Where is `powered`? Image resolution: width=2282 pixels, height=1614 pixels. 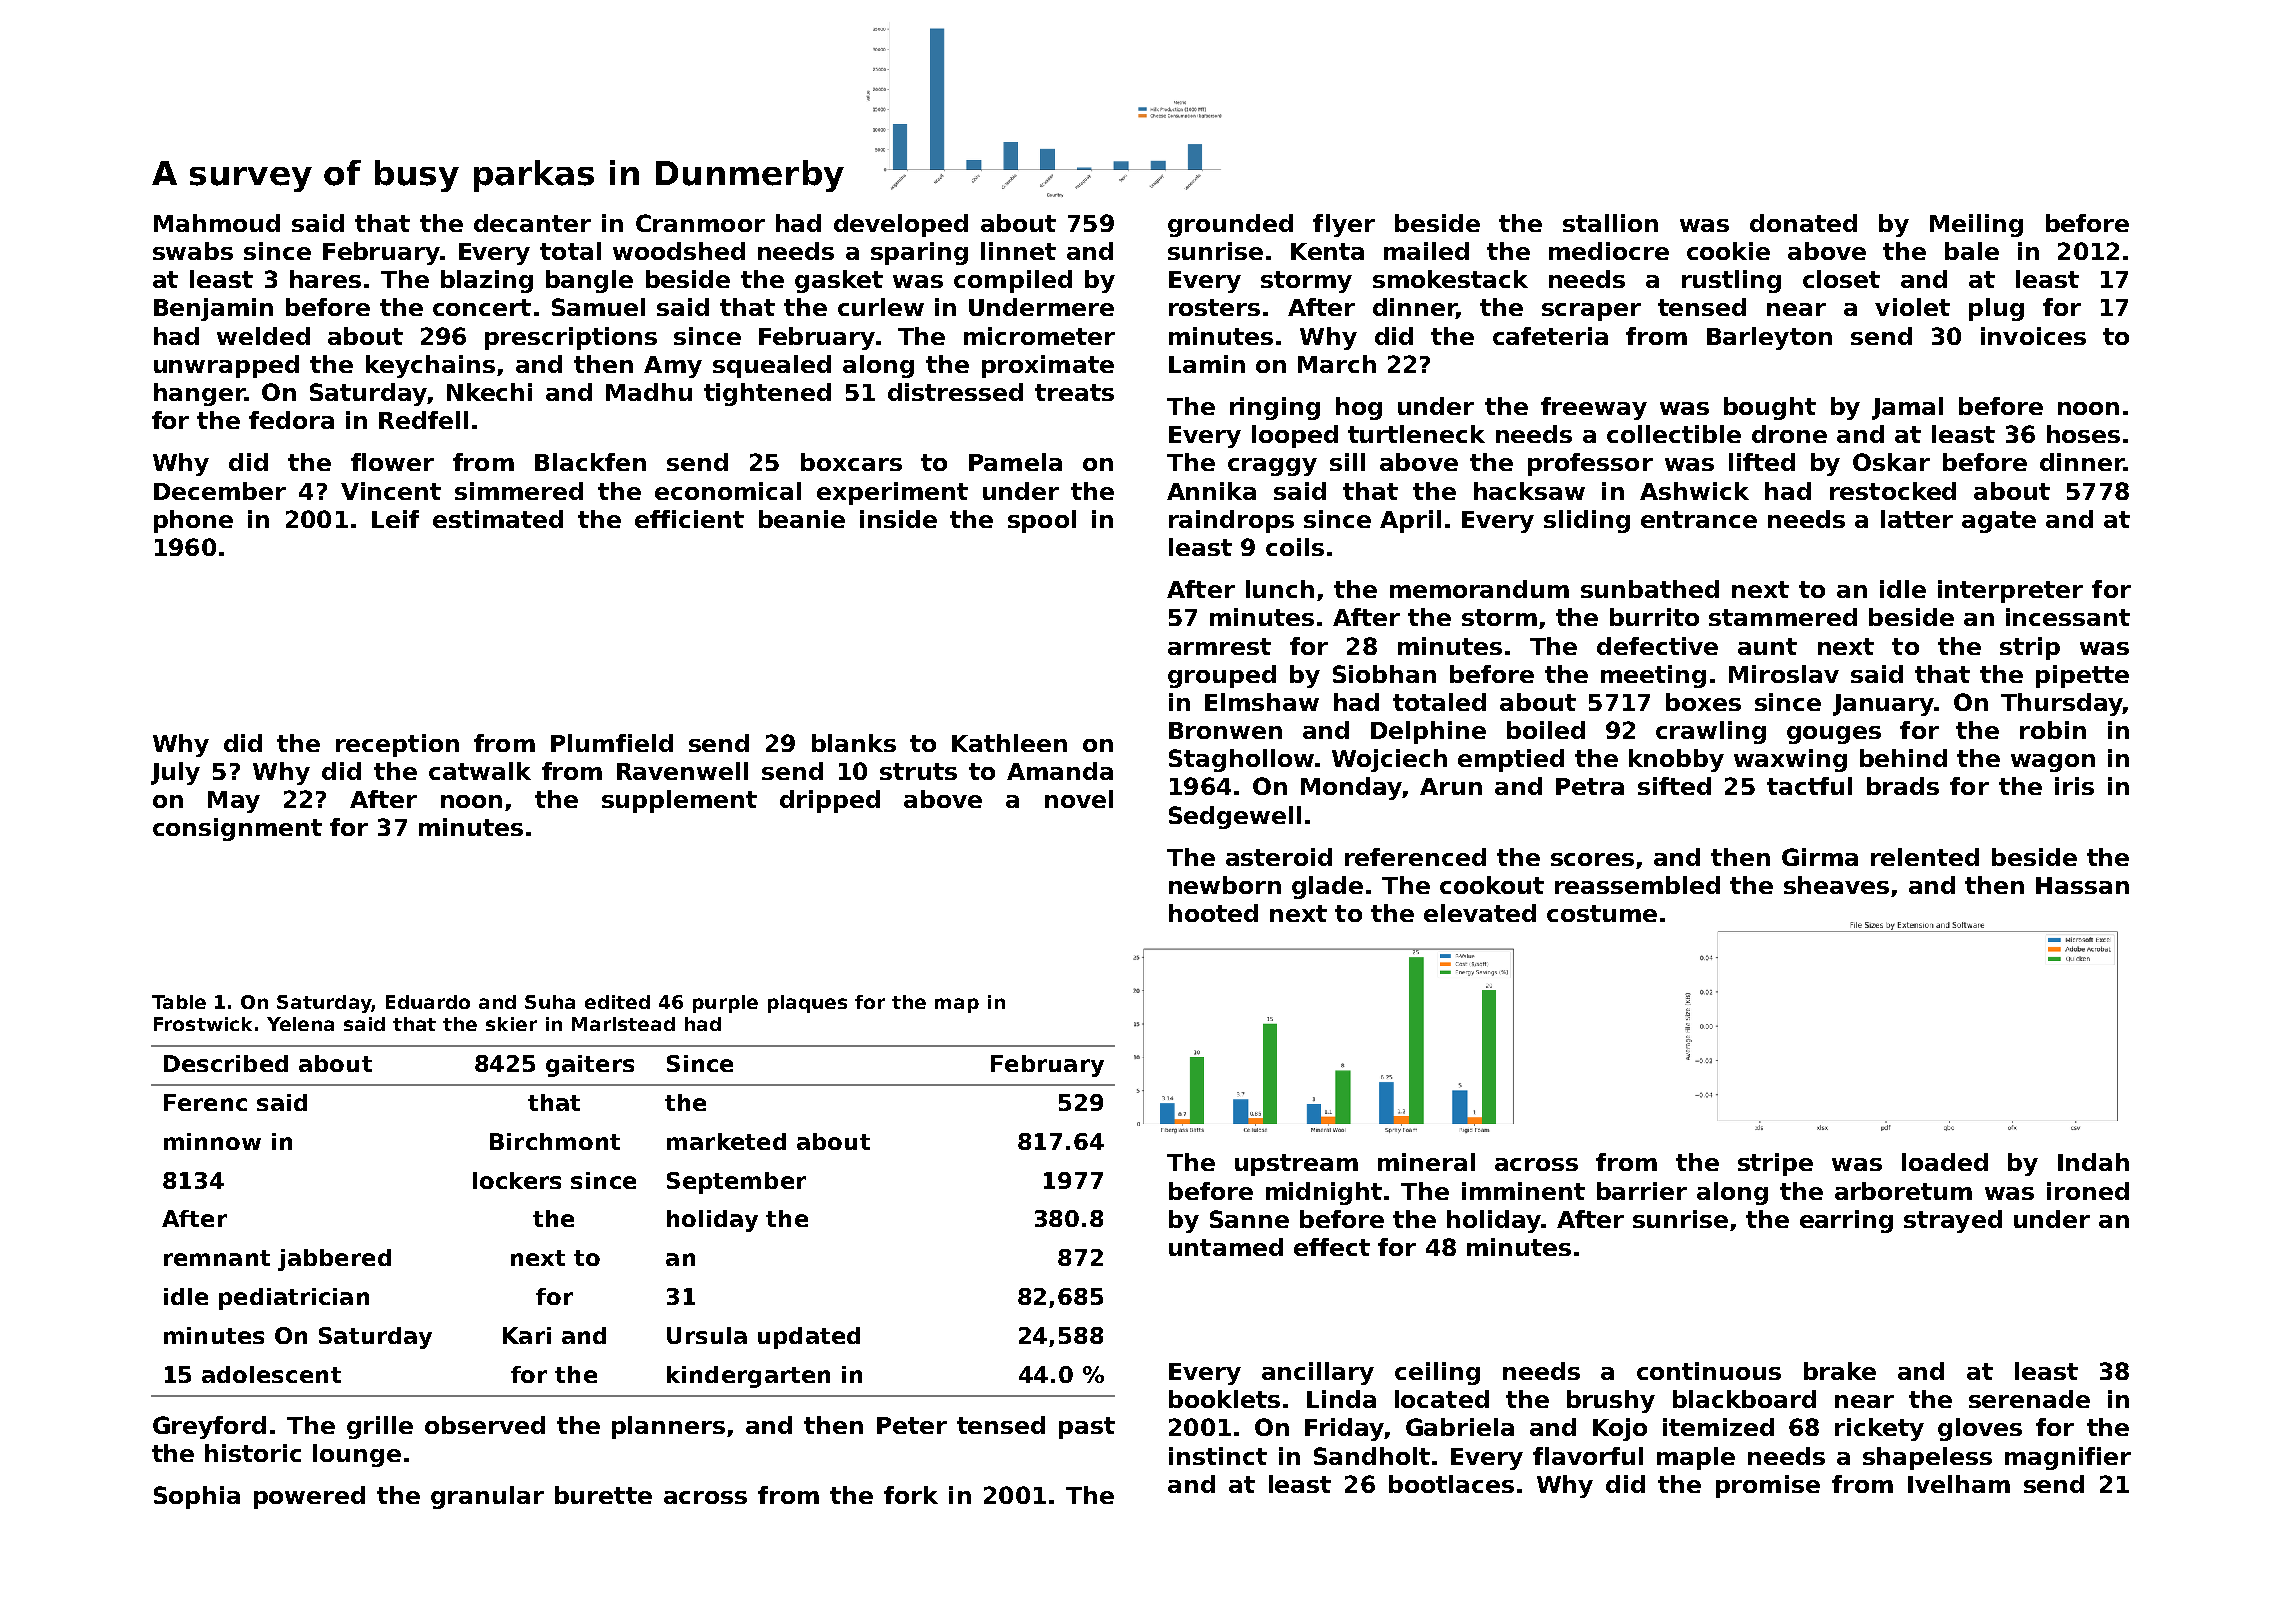
powered is located at coordinates (309, 1497).
